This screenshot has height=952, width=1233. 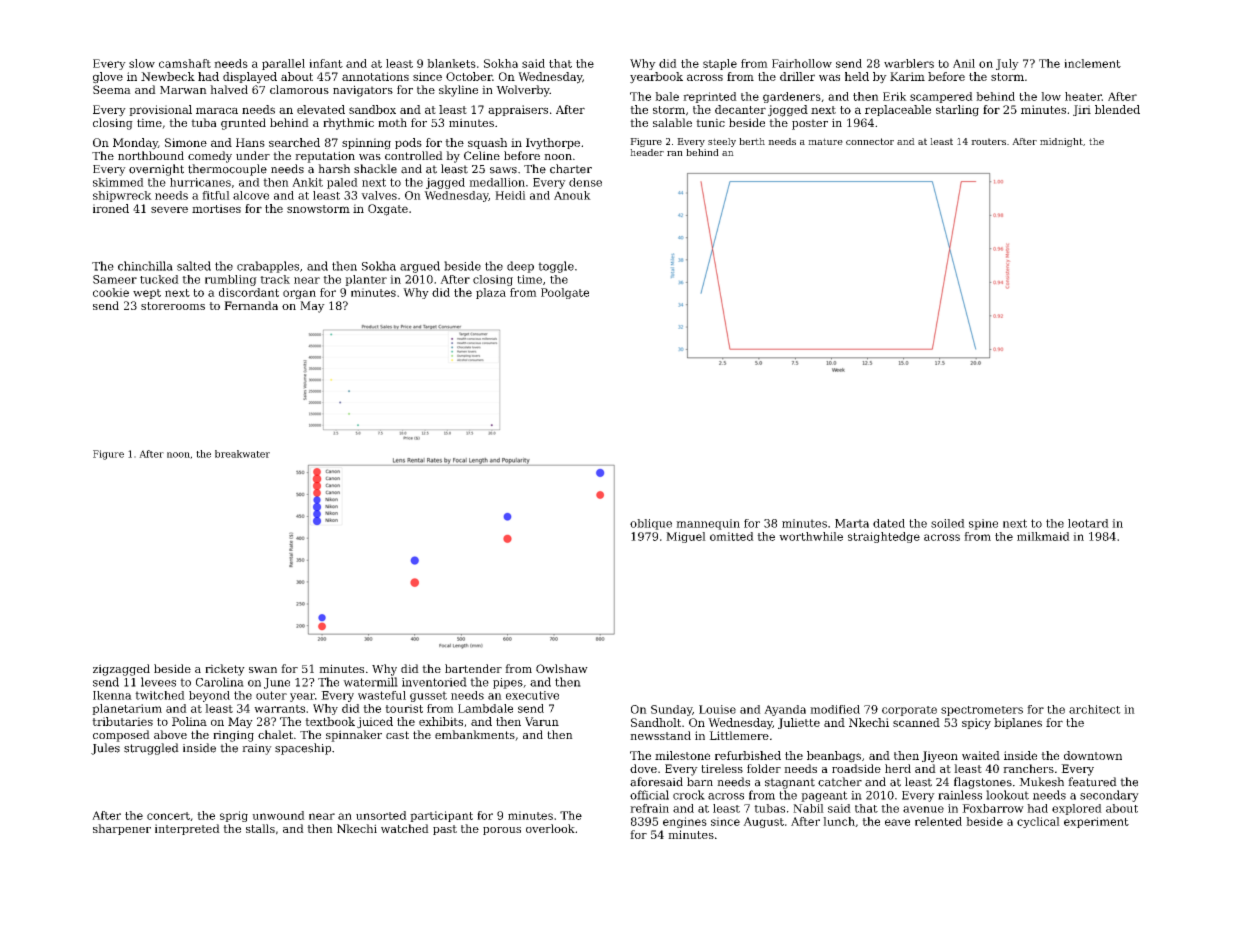 What do you see at coordinates (168, 816) in the screenshot?
I see `concert` at bounding box center [168, 816].
